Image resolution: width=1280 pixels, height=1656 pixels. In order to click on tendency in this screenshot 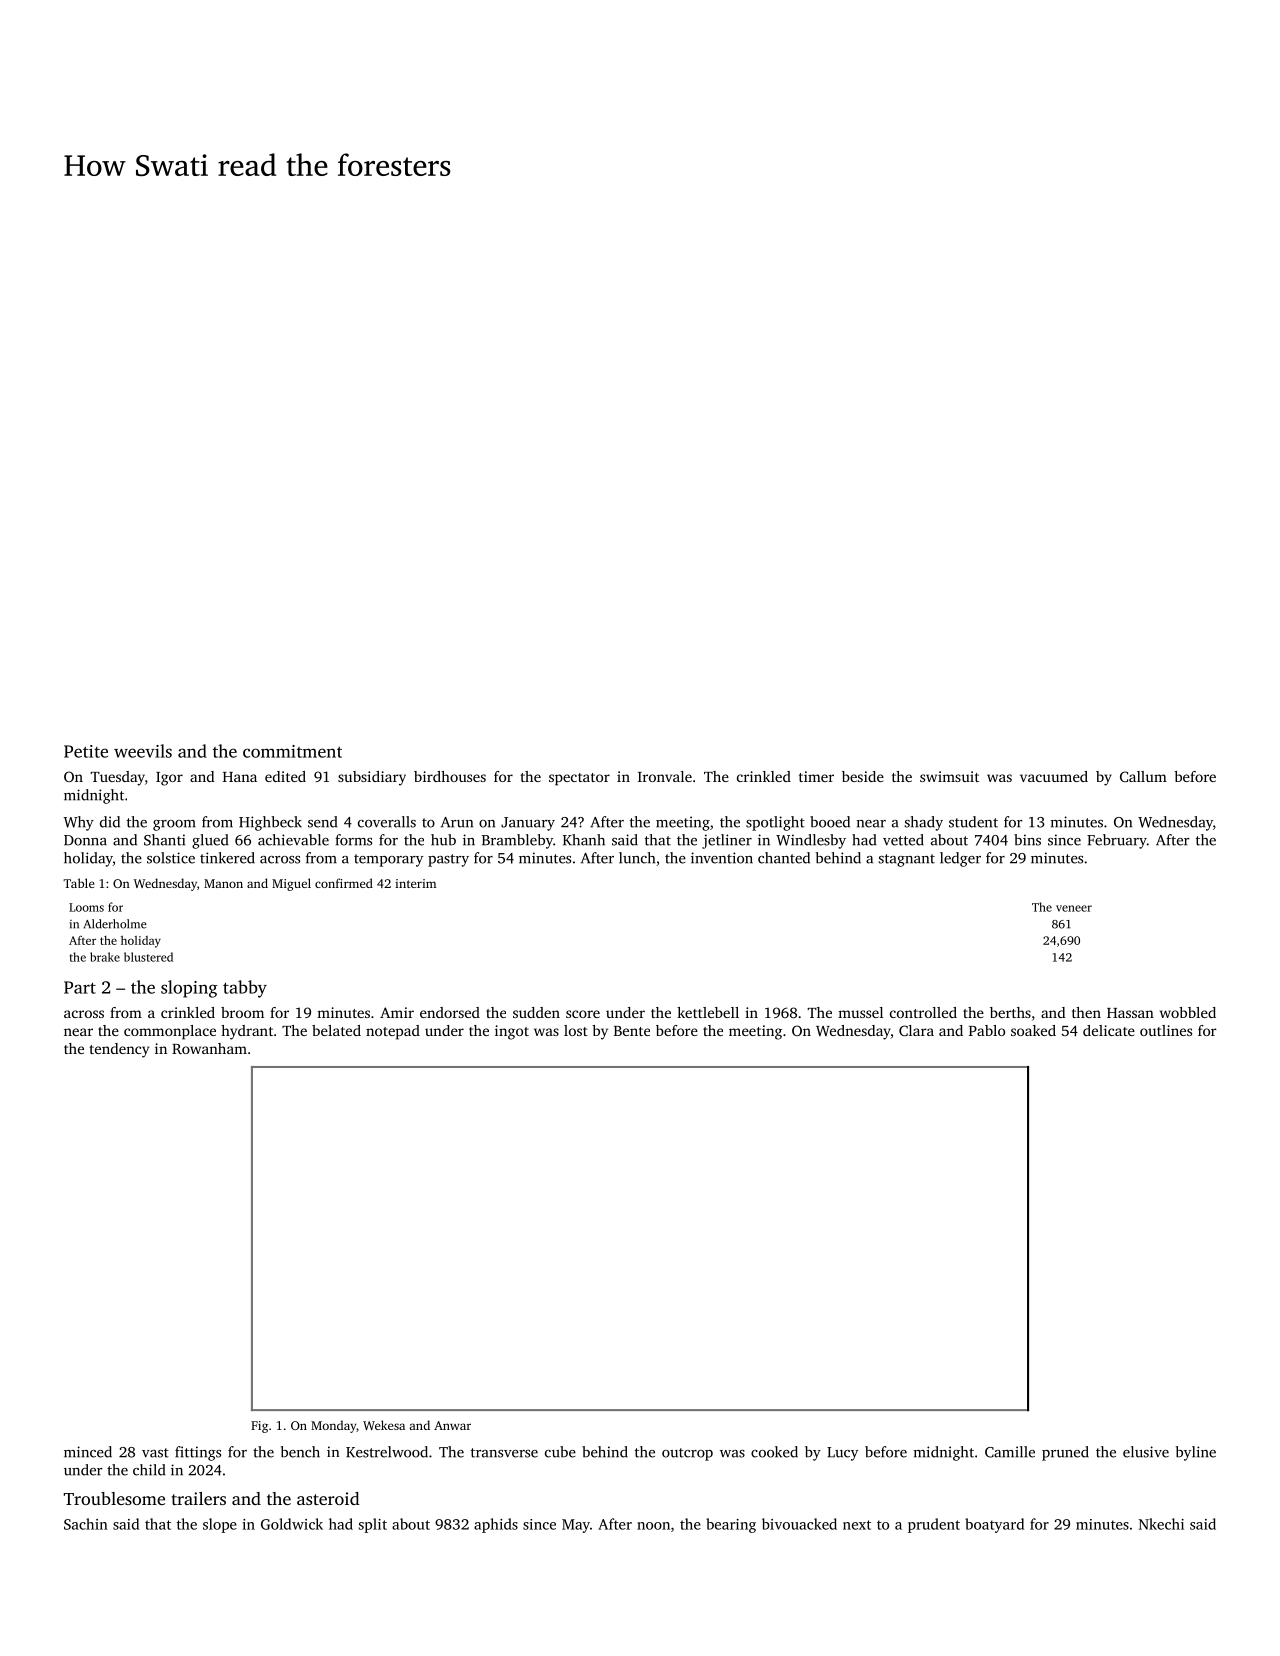, I will do `click(119, 1050)`.
